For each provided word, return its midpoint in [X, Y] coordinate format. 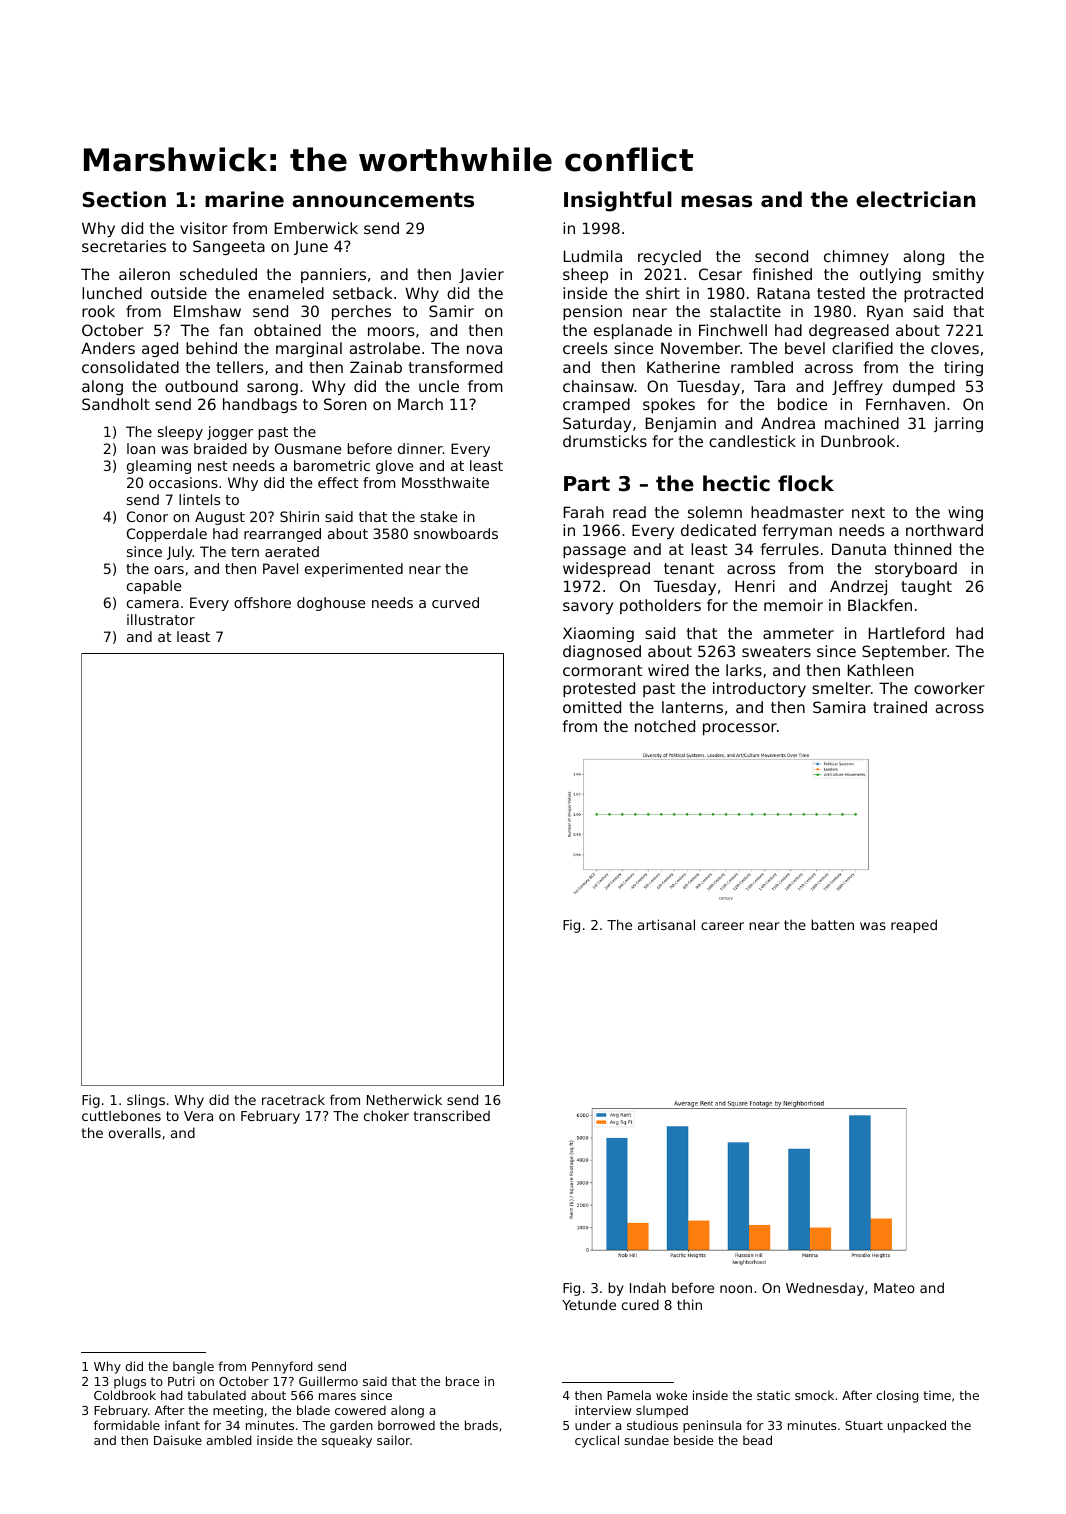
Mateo [894, 1288]
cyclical [597, 1441]
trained [900, 707]
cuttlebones [121, 1115]
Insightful [618, 201]
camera [153, 604]
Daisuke [178, 1440]
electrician [915, 199]
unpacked [917, 1426]
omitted [592, 707]
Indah [648, 1287]
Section [124, 199]
